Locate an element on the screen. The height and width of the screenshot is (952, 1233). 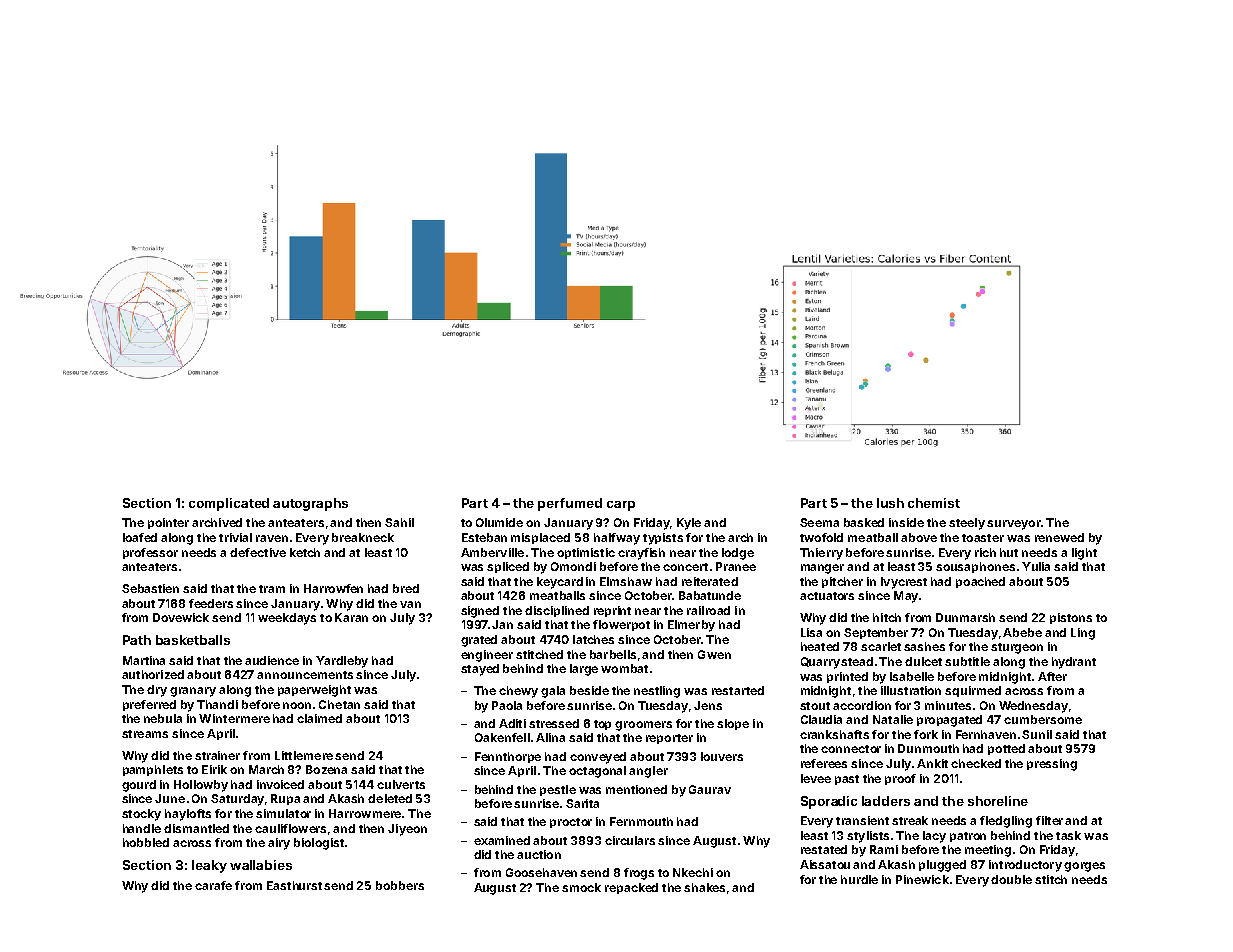
gourd is located at coordinates (139, 786).
